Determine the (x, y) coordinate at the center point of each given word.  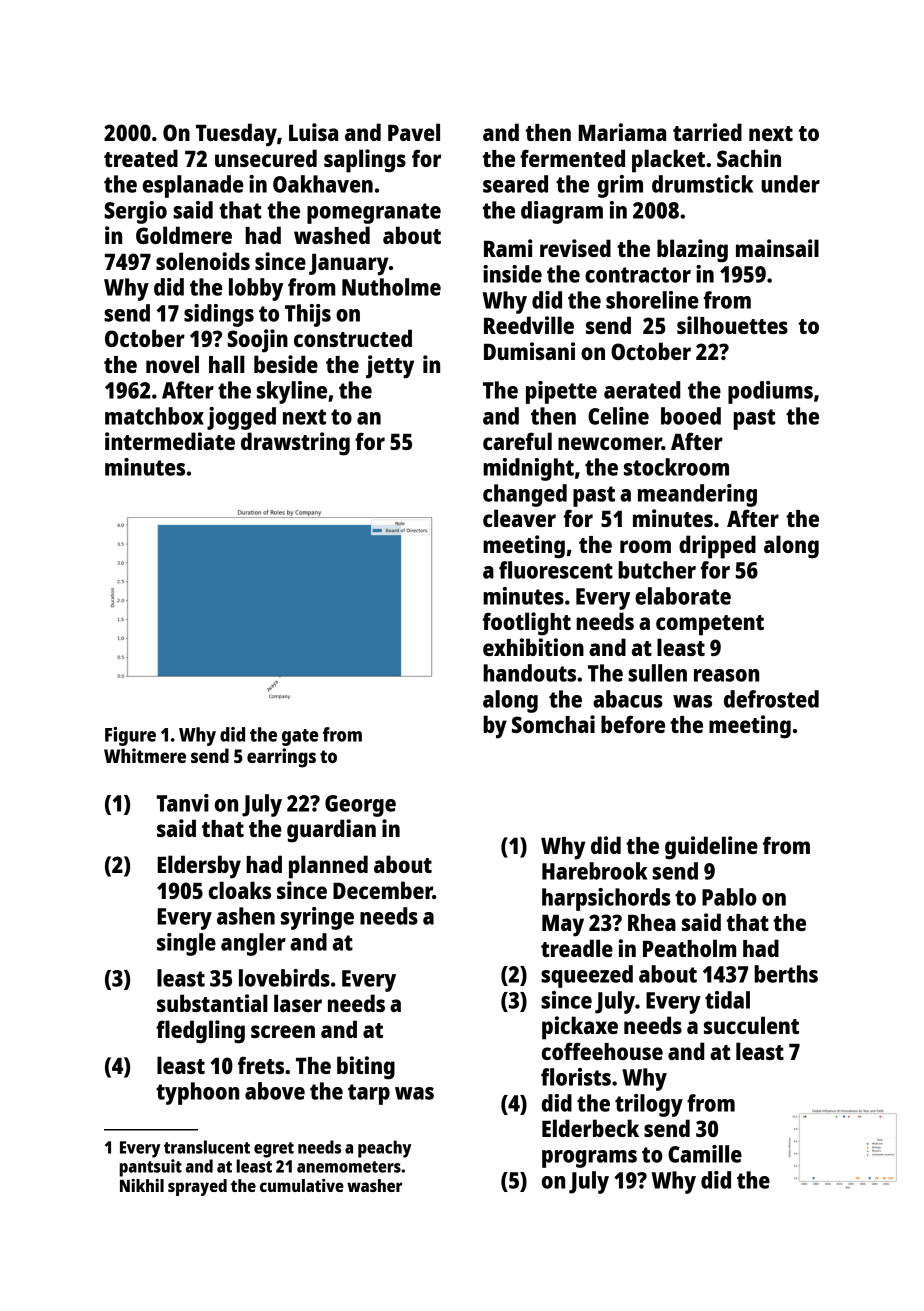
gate (300, 737)
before (633, 724)
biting (366, 1068)
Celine (618, 416)
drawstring (295, 444)
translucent (207, 1147)
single (186, 944)
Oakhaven (323, 184)
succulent (751, 1025)
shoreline (652, 300)
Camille (705, 1154)
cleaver (519, 518)
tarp (369, 1094)
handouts (529, 673)
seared (515, 184)
